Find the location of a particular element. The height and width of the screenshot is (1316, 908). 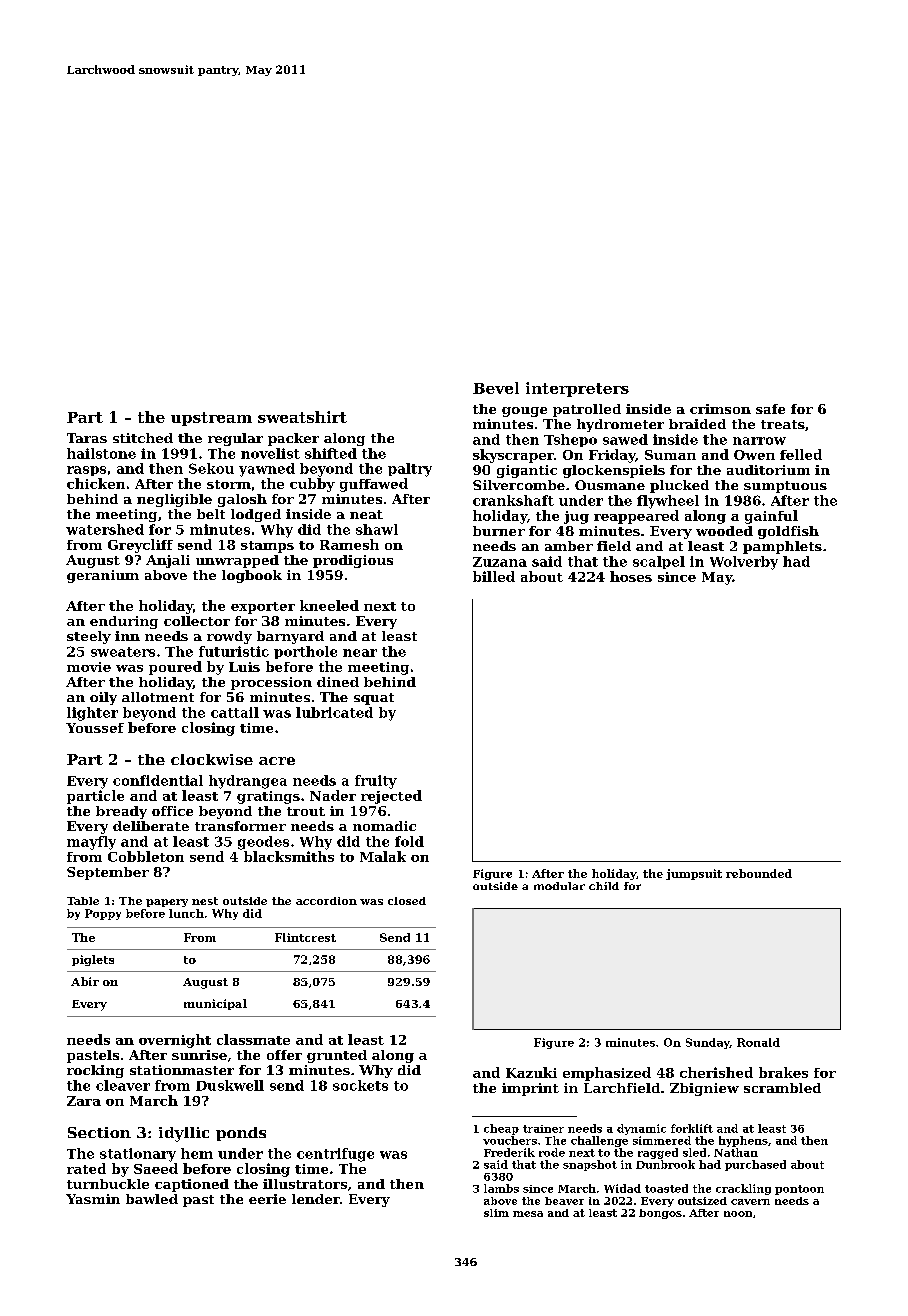

rejected is located at coordinates (391, 797).
